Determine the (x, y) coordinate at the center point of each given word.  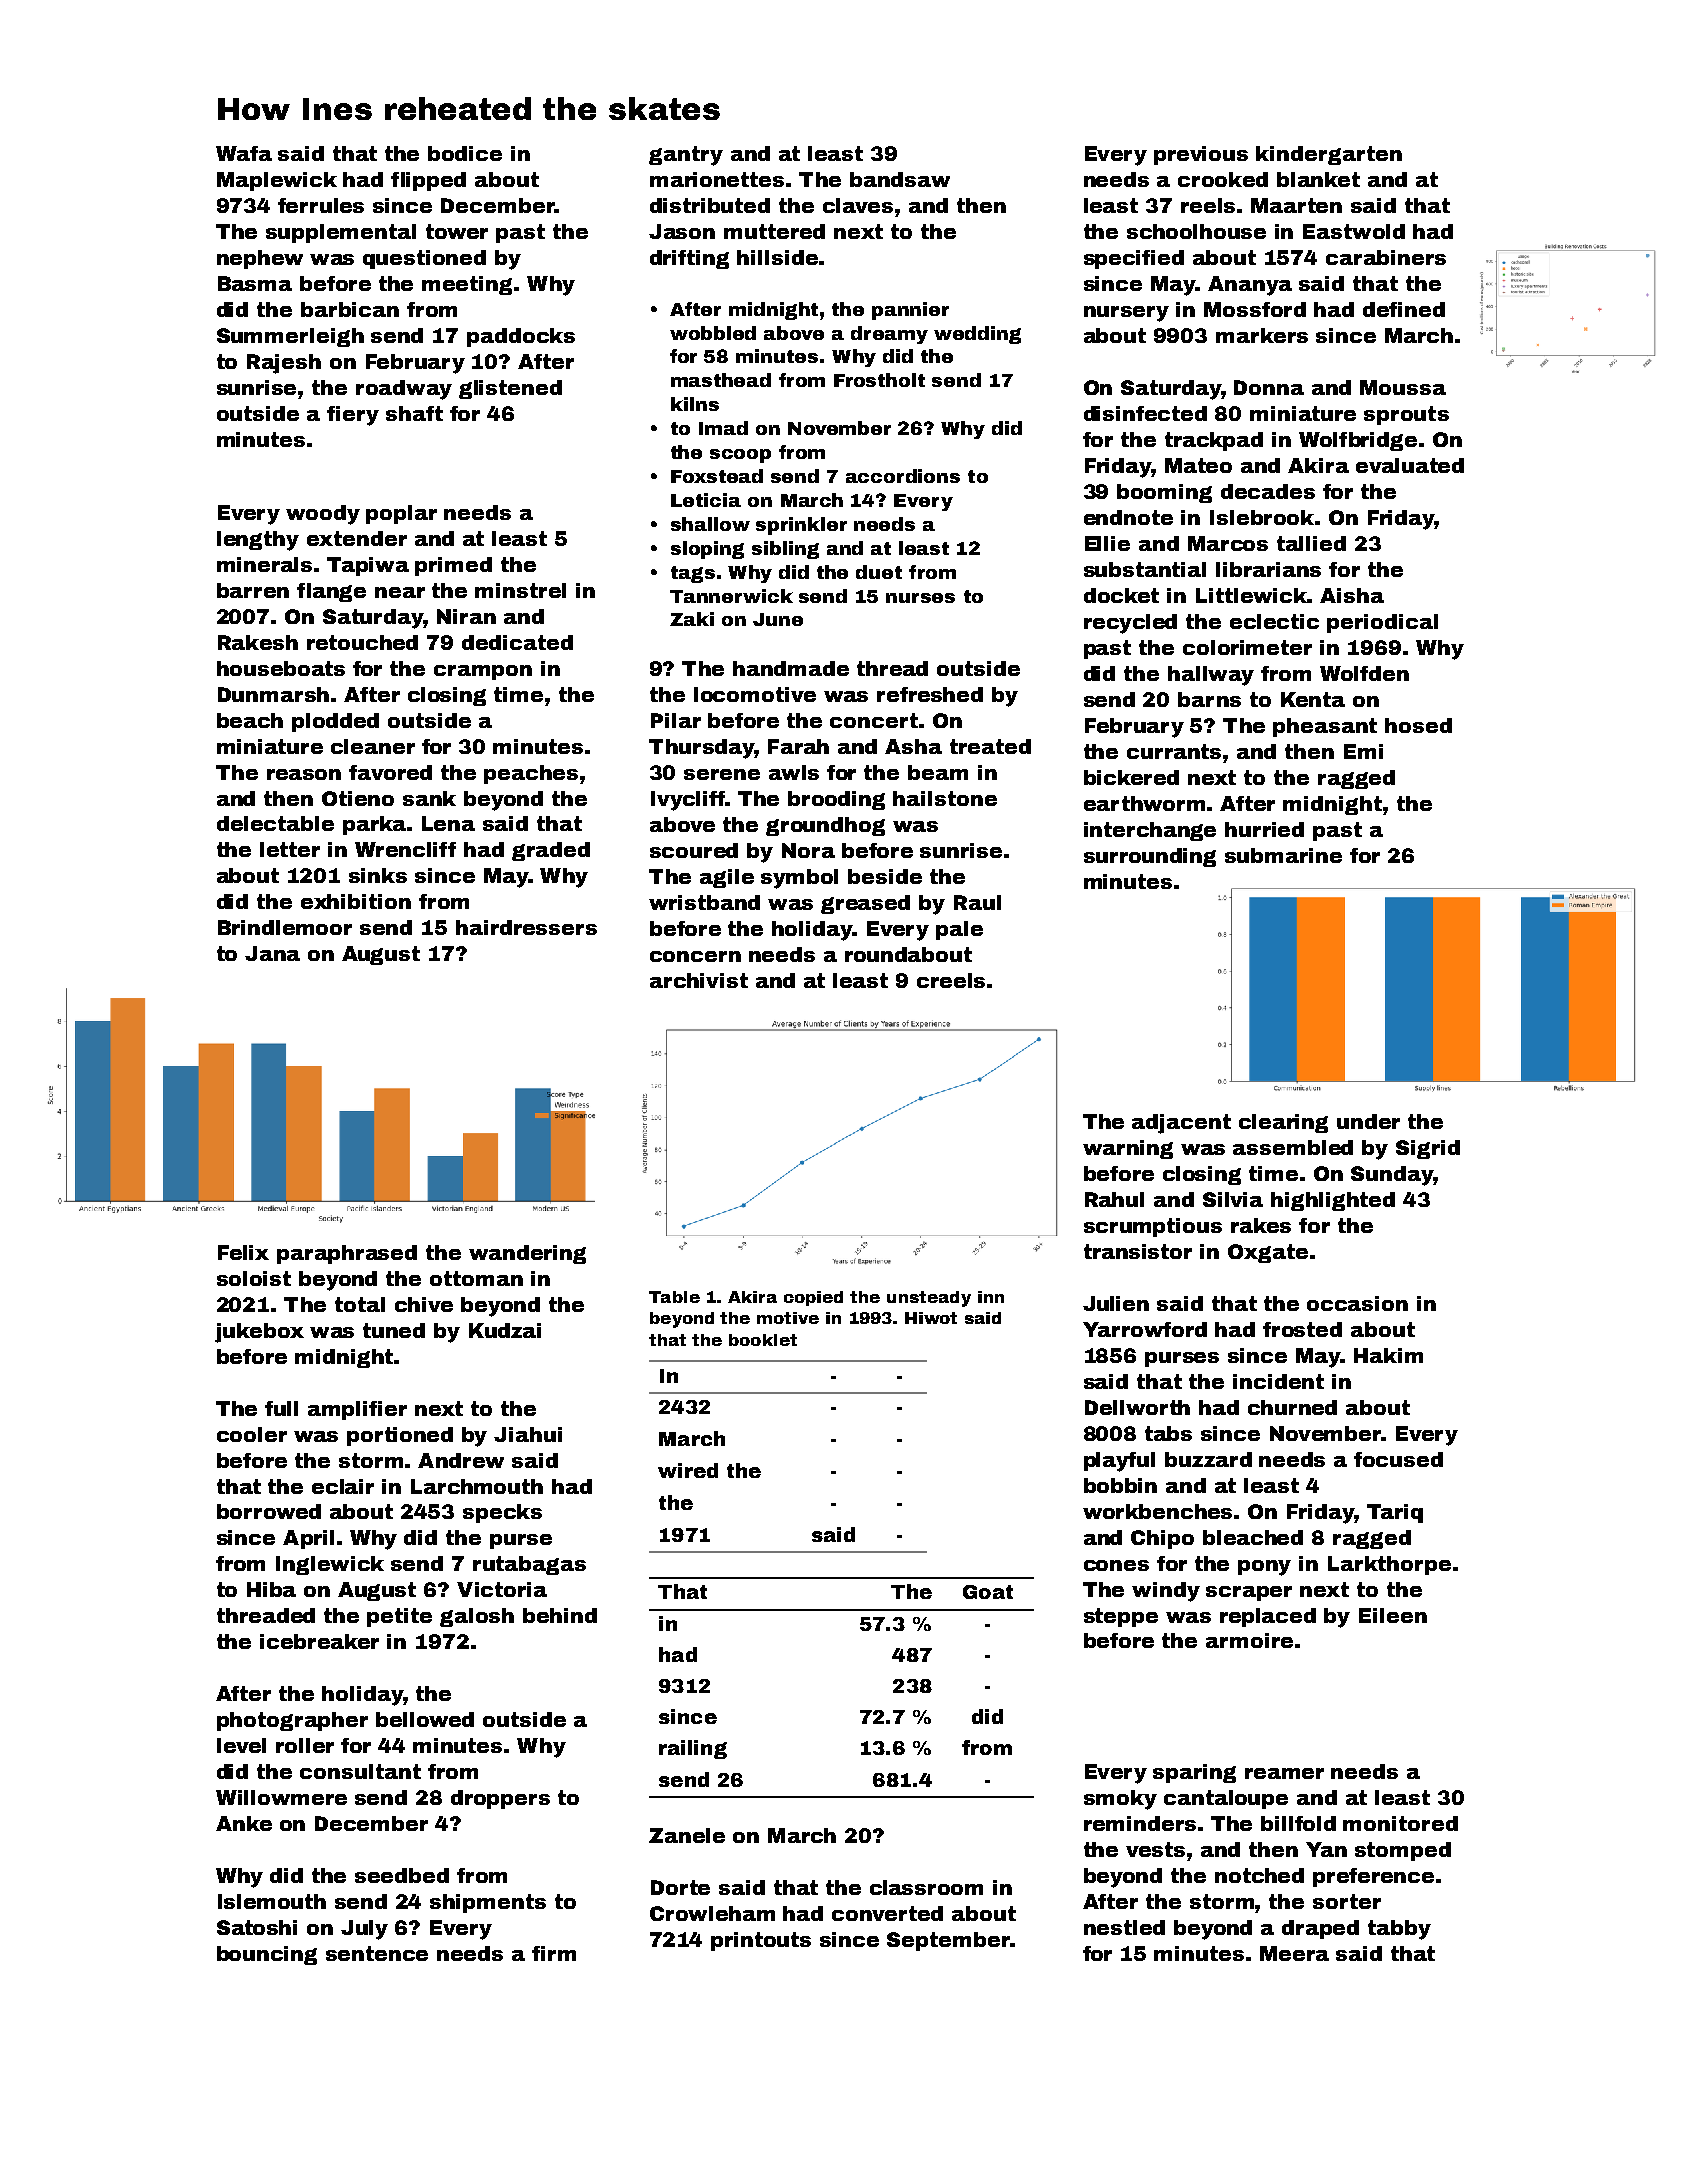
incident (1278, 1381)
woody (323, 515)
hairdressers (526, 927)
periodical (1382, 623)
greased (865, 904)
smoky (1120, 1800)
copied (813, 1298)
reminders (1140, 1823)
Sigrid (1428, 1149)
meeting (467, 285)
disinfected (1145, 413)
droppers (500, 1799)
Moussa (1403, 387)
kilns (695, 404)
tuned (394, 1330)
